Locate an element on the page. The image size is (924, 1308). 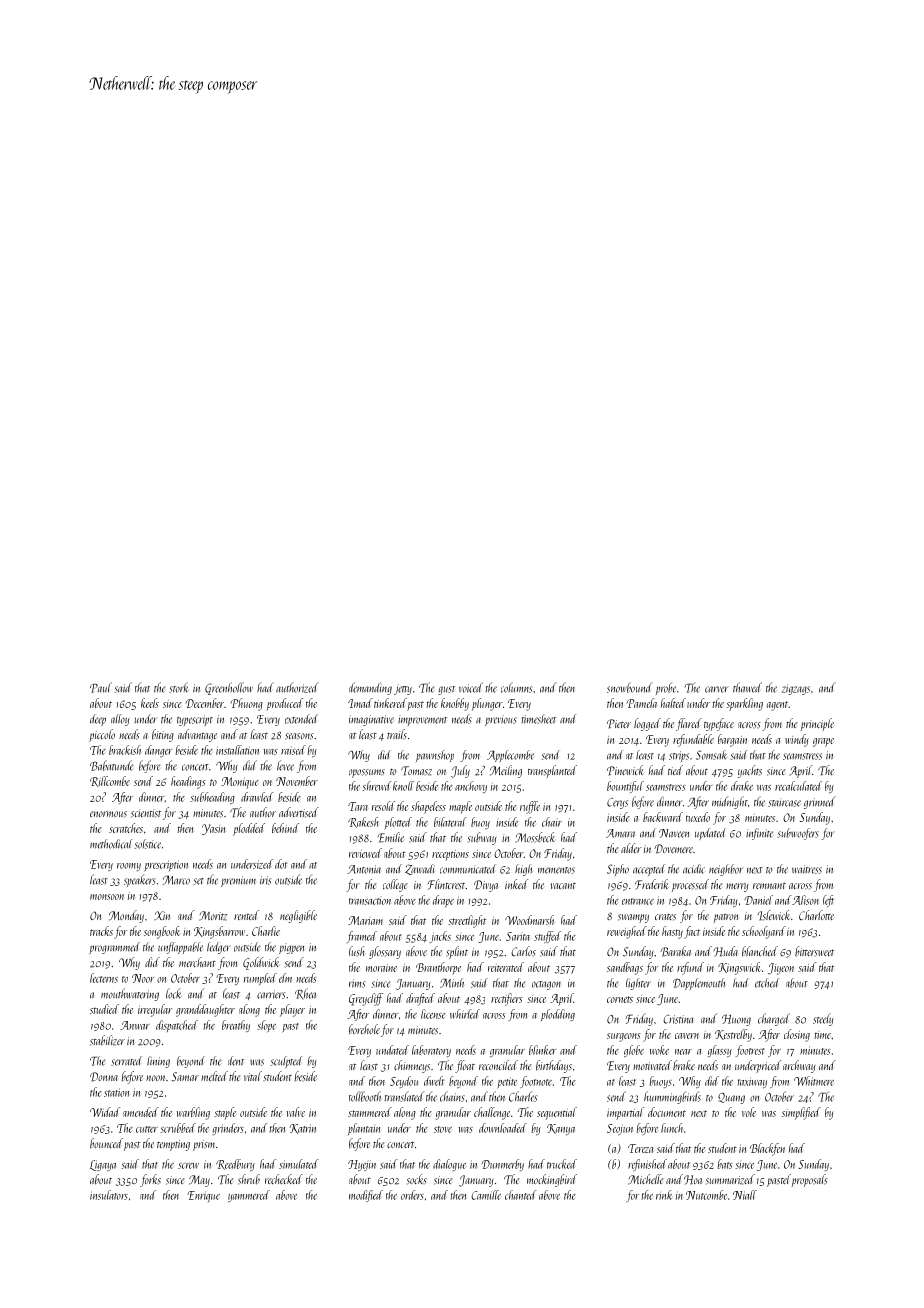
Reedbury is located at coordinates (235, 1165).
